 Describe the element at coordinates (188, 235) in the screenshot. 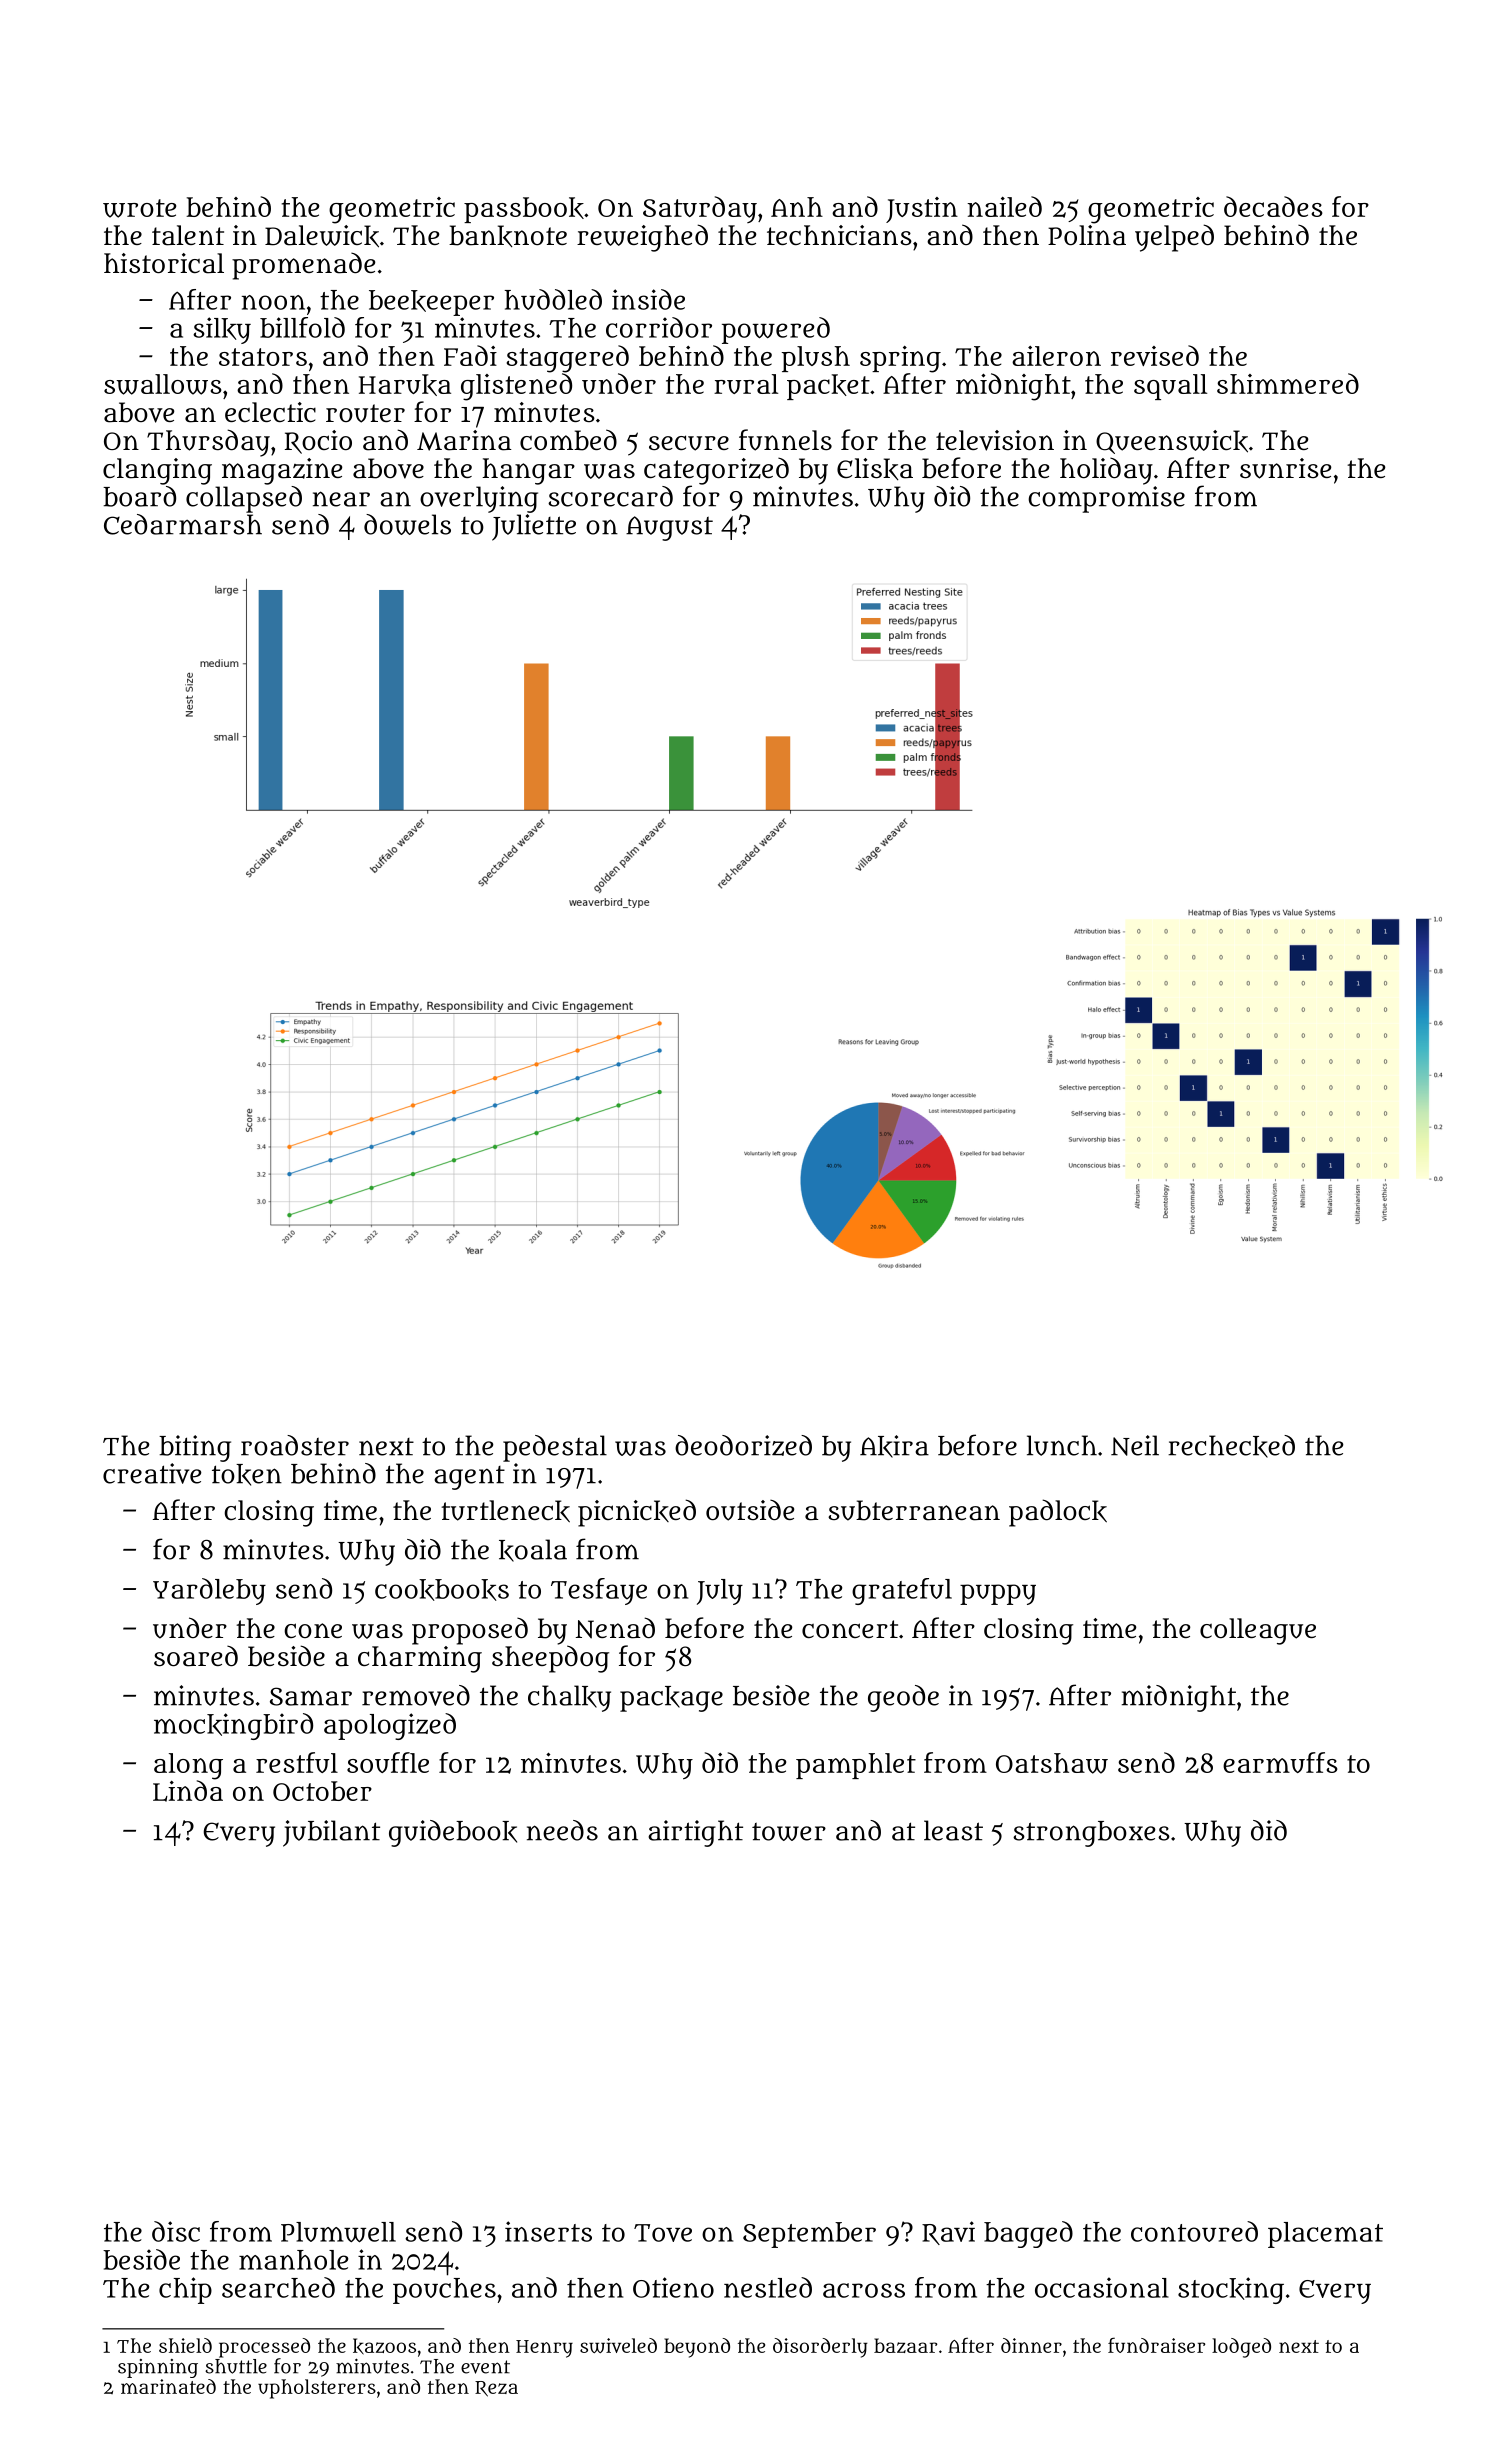

I see `talent` at that location.
